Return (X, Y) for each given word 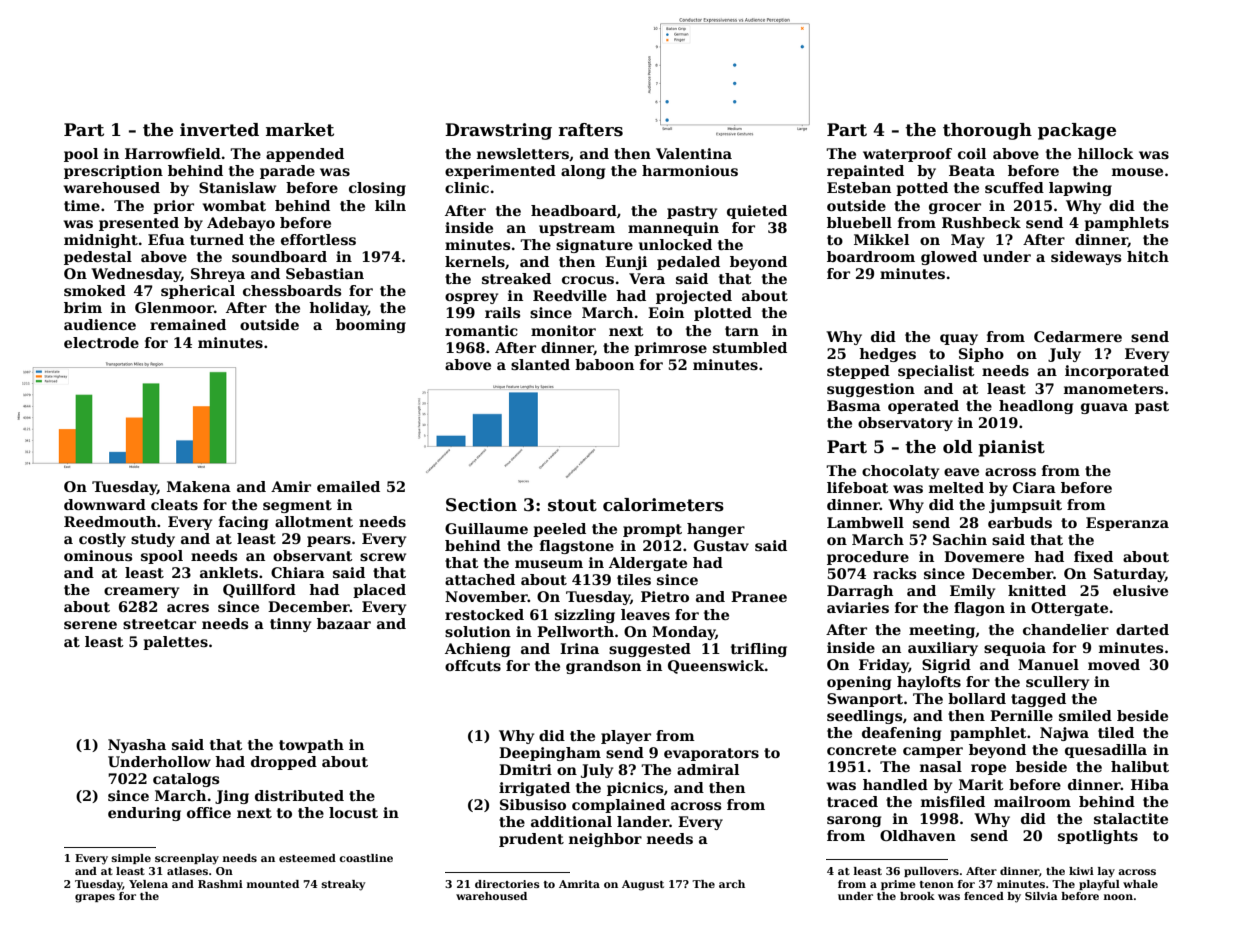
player (626, 737)
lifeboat (858, 487)
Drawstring (498, 131)
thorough (987, 131)
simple (131, 859)
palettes (175, 643)
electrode (101, 342)
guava (1104, 408)
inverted (219, 130)
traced (852, 801)
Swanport (865, 700)
